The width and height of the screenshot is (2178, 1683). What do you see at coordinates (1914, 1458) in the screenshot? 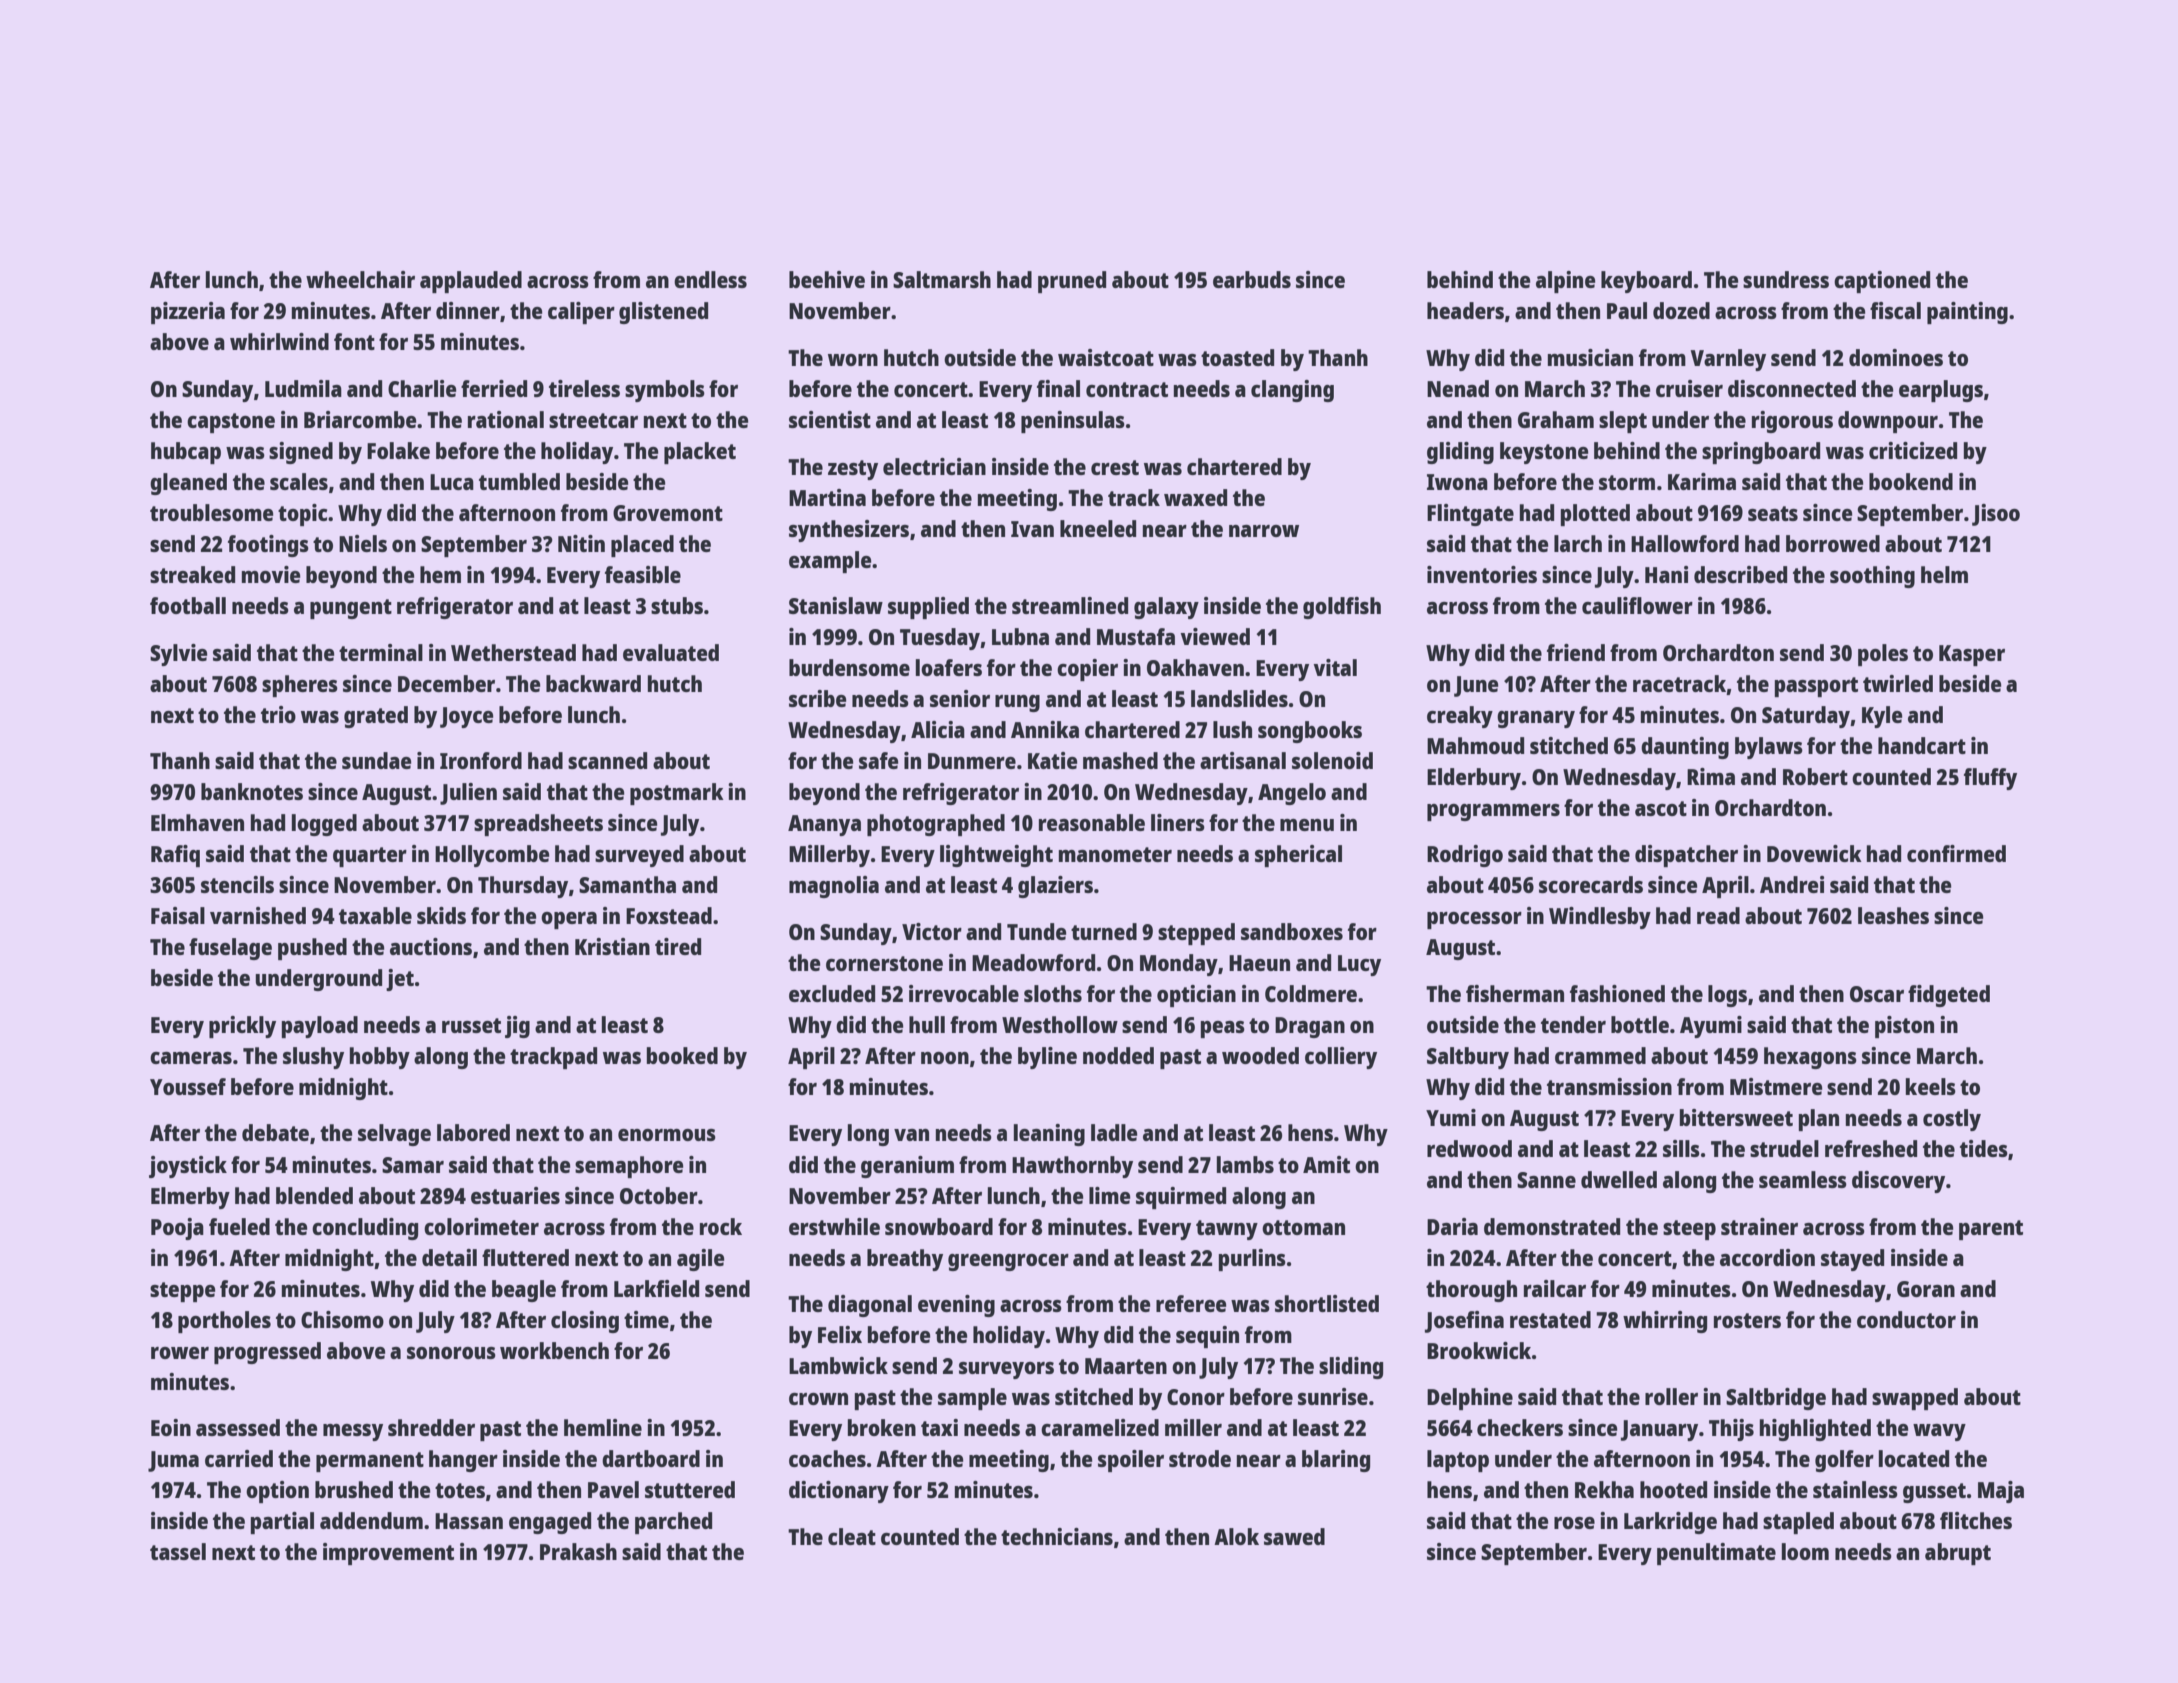
I see `located` at bounding box center [1914, 1458].
